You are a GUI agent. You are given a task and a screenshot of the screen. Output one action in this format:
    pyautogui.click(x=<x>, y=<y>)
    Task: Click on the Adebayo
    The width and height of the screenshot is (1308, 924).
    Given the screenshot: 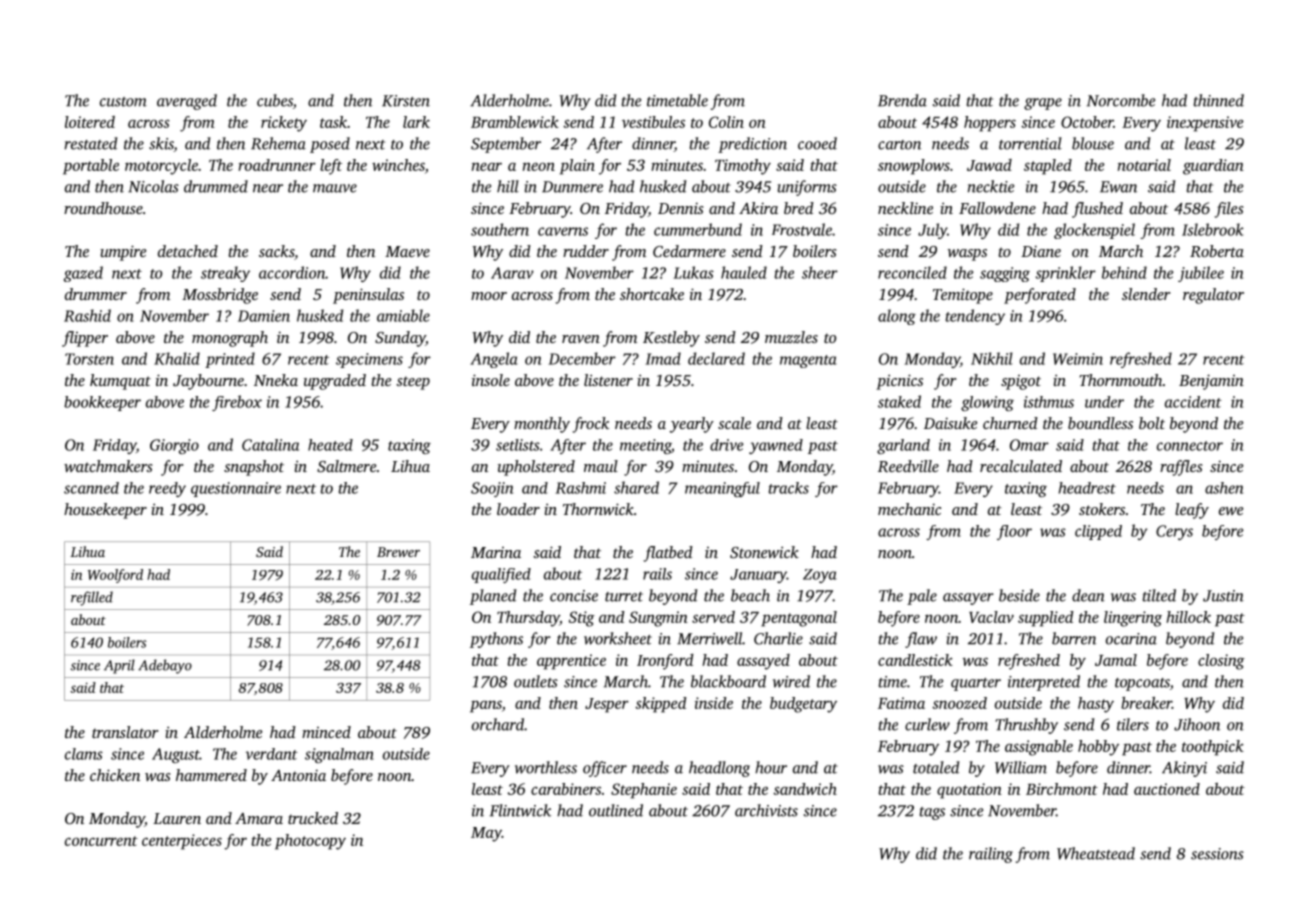 What is the action you would take?
    pyautogui.click(x=165, y=666)
